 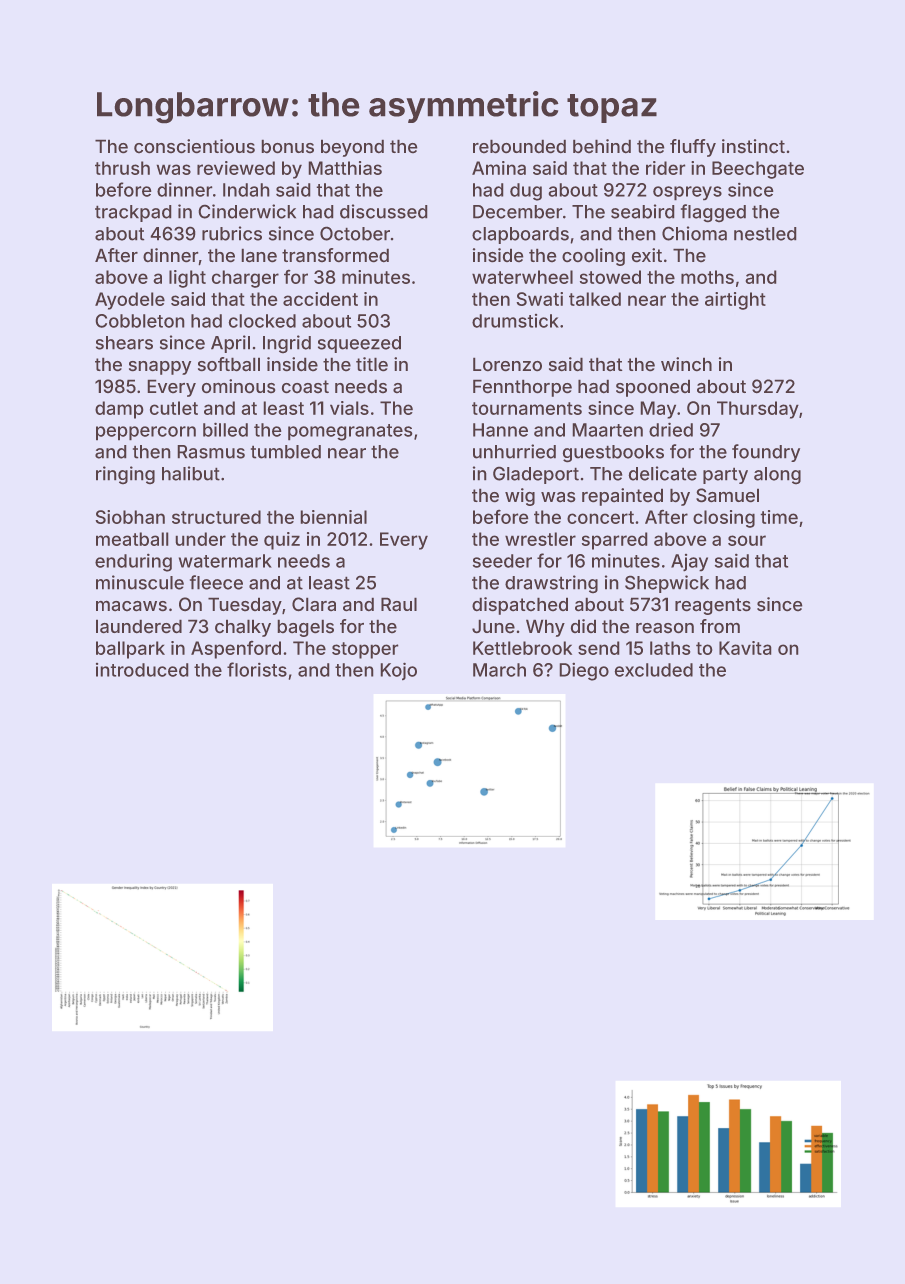 I want to click on wrestler, so click(x=540, y=539).
